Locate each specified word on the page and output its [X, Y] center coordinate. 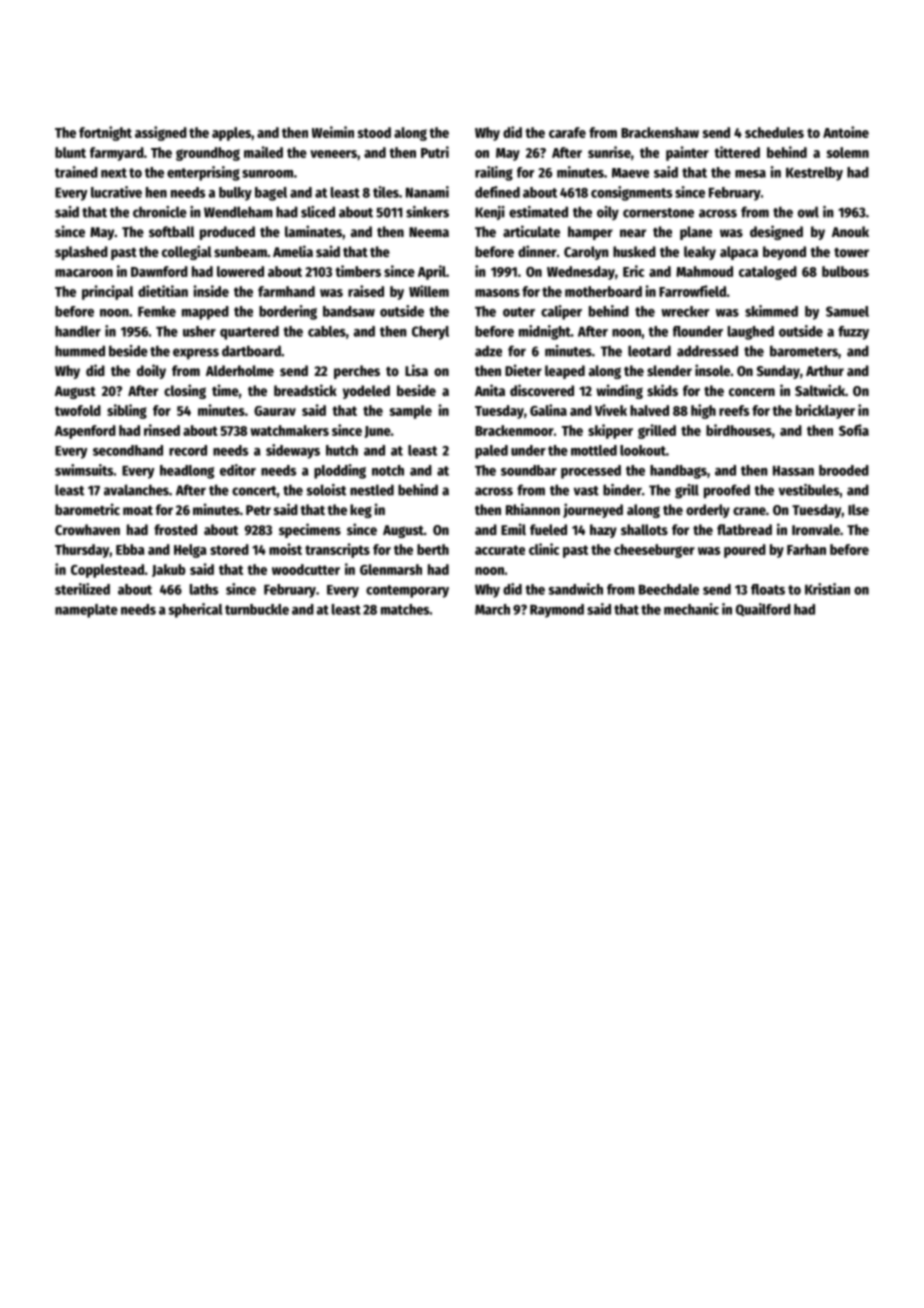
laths [204, 589]
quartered [249, 333]
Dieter [523, 370]
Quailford [763, 610]
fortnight [105, 133]
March [492, 609]
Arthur [825, 370]
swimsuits [84, 470]
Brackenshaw [660, 132]
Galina [548, 410]
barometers [804, 351]
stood [374, 132]
